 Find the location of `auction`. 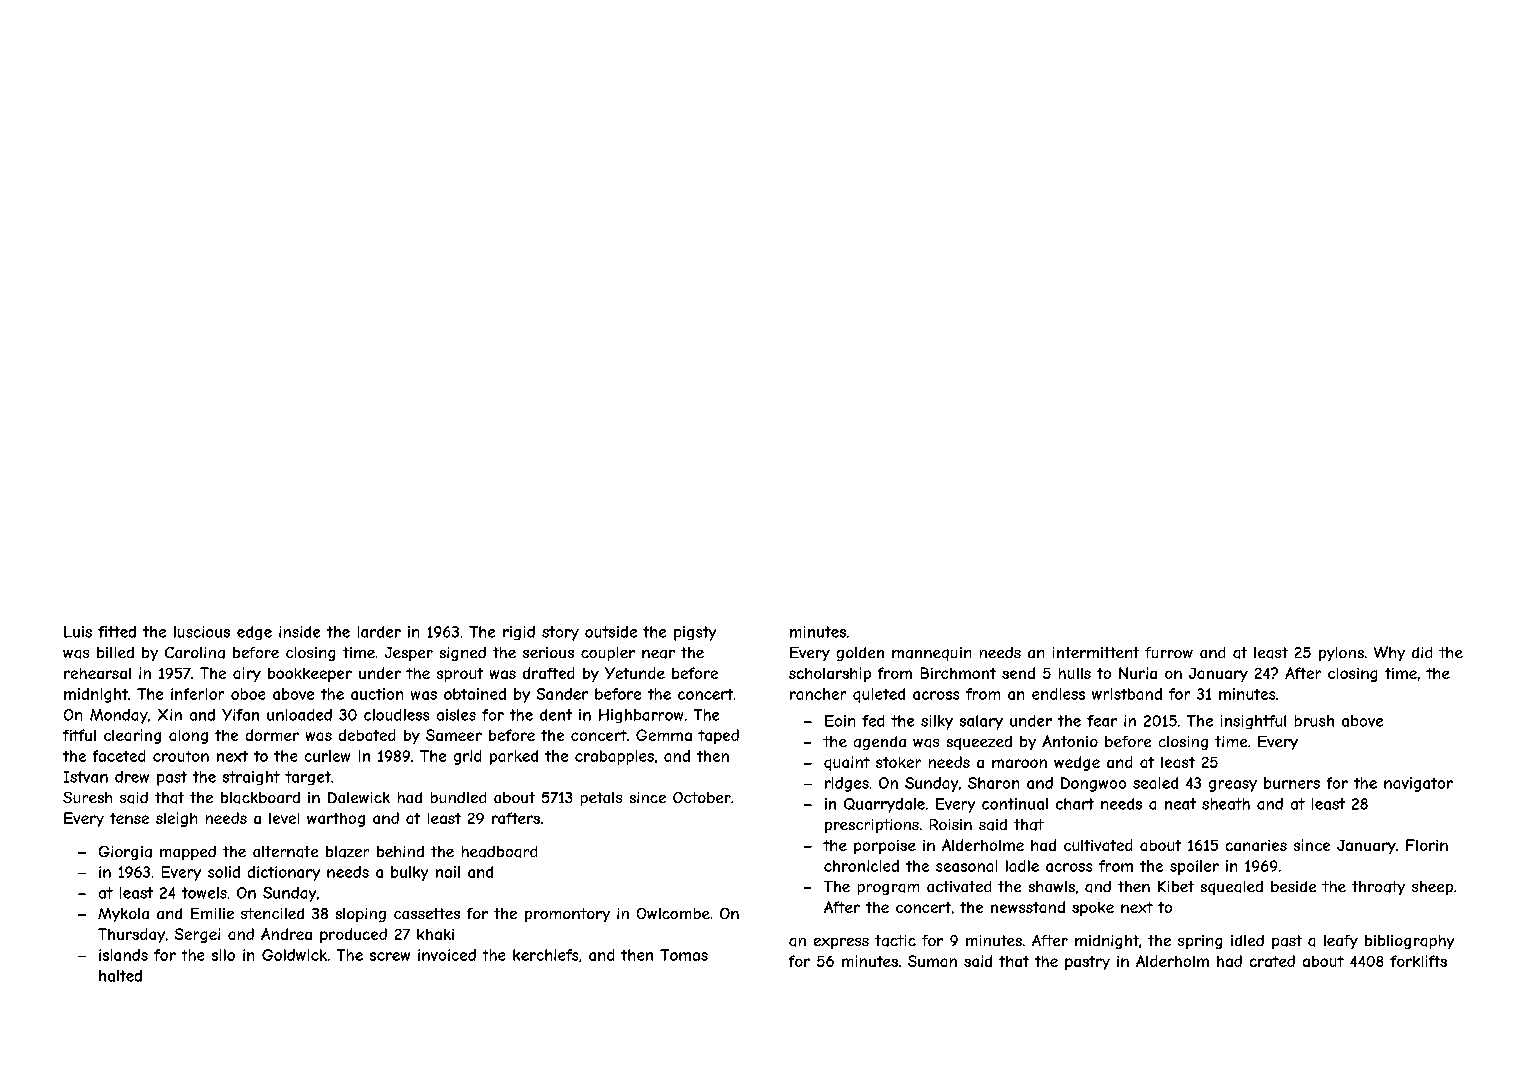

auction is located at coordinates (377, 694).
